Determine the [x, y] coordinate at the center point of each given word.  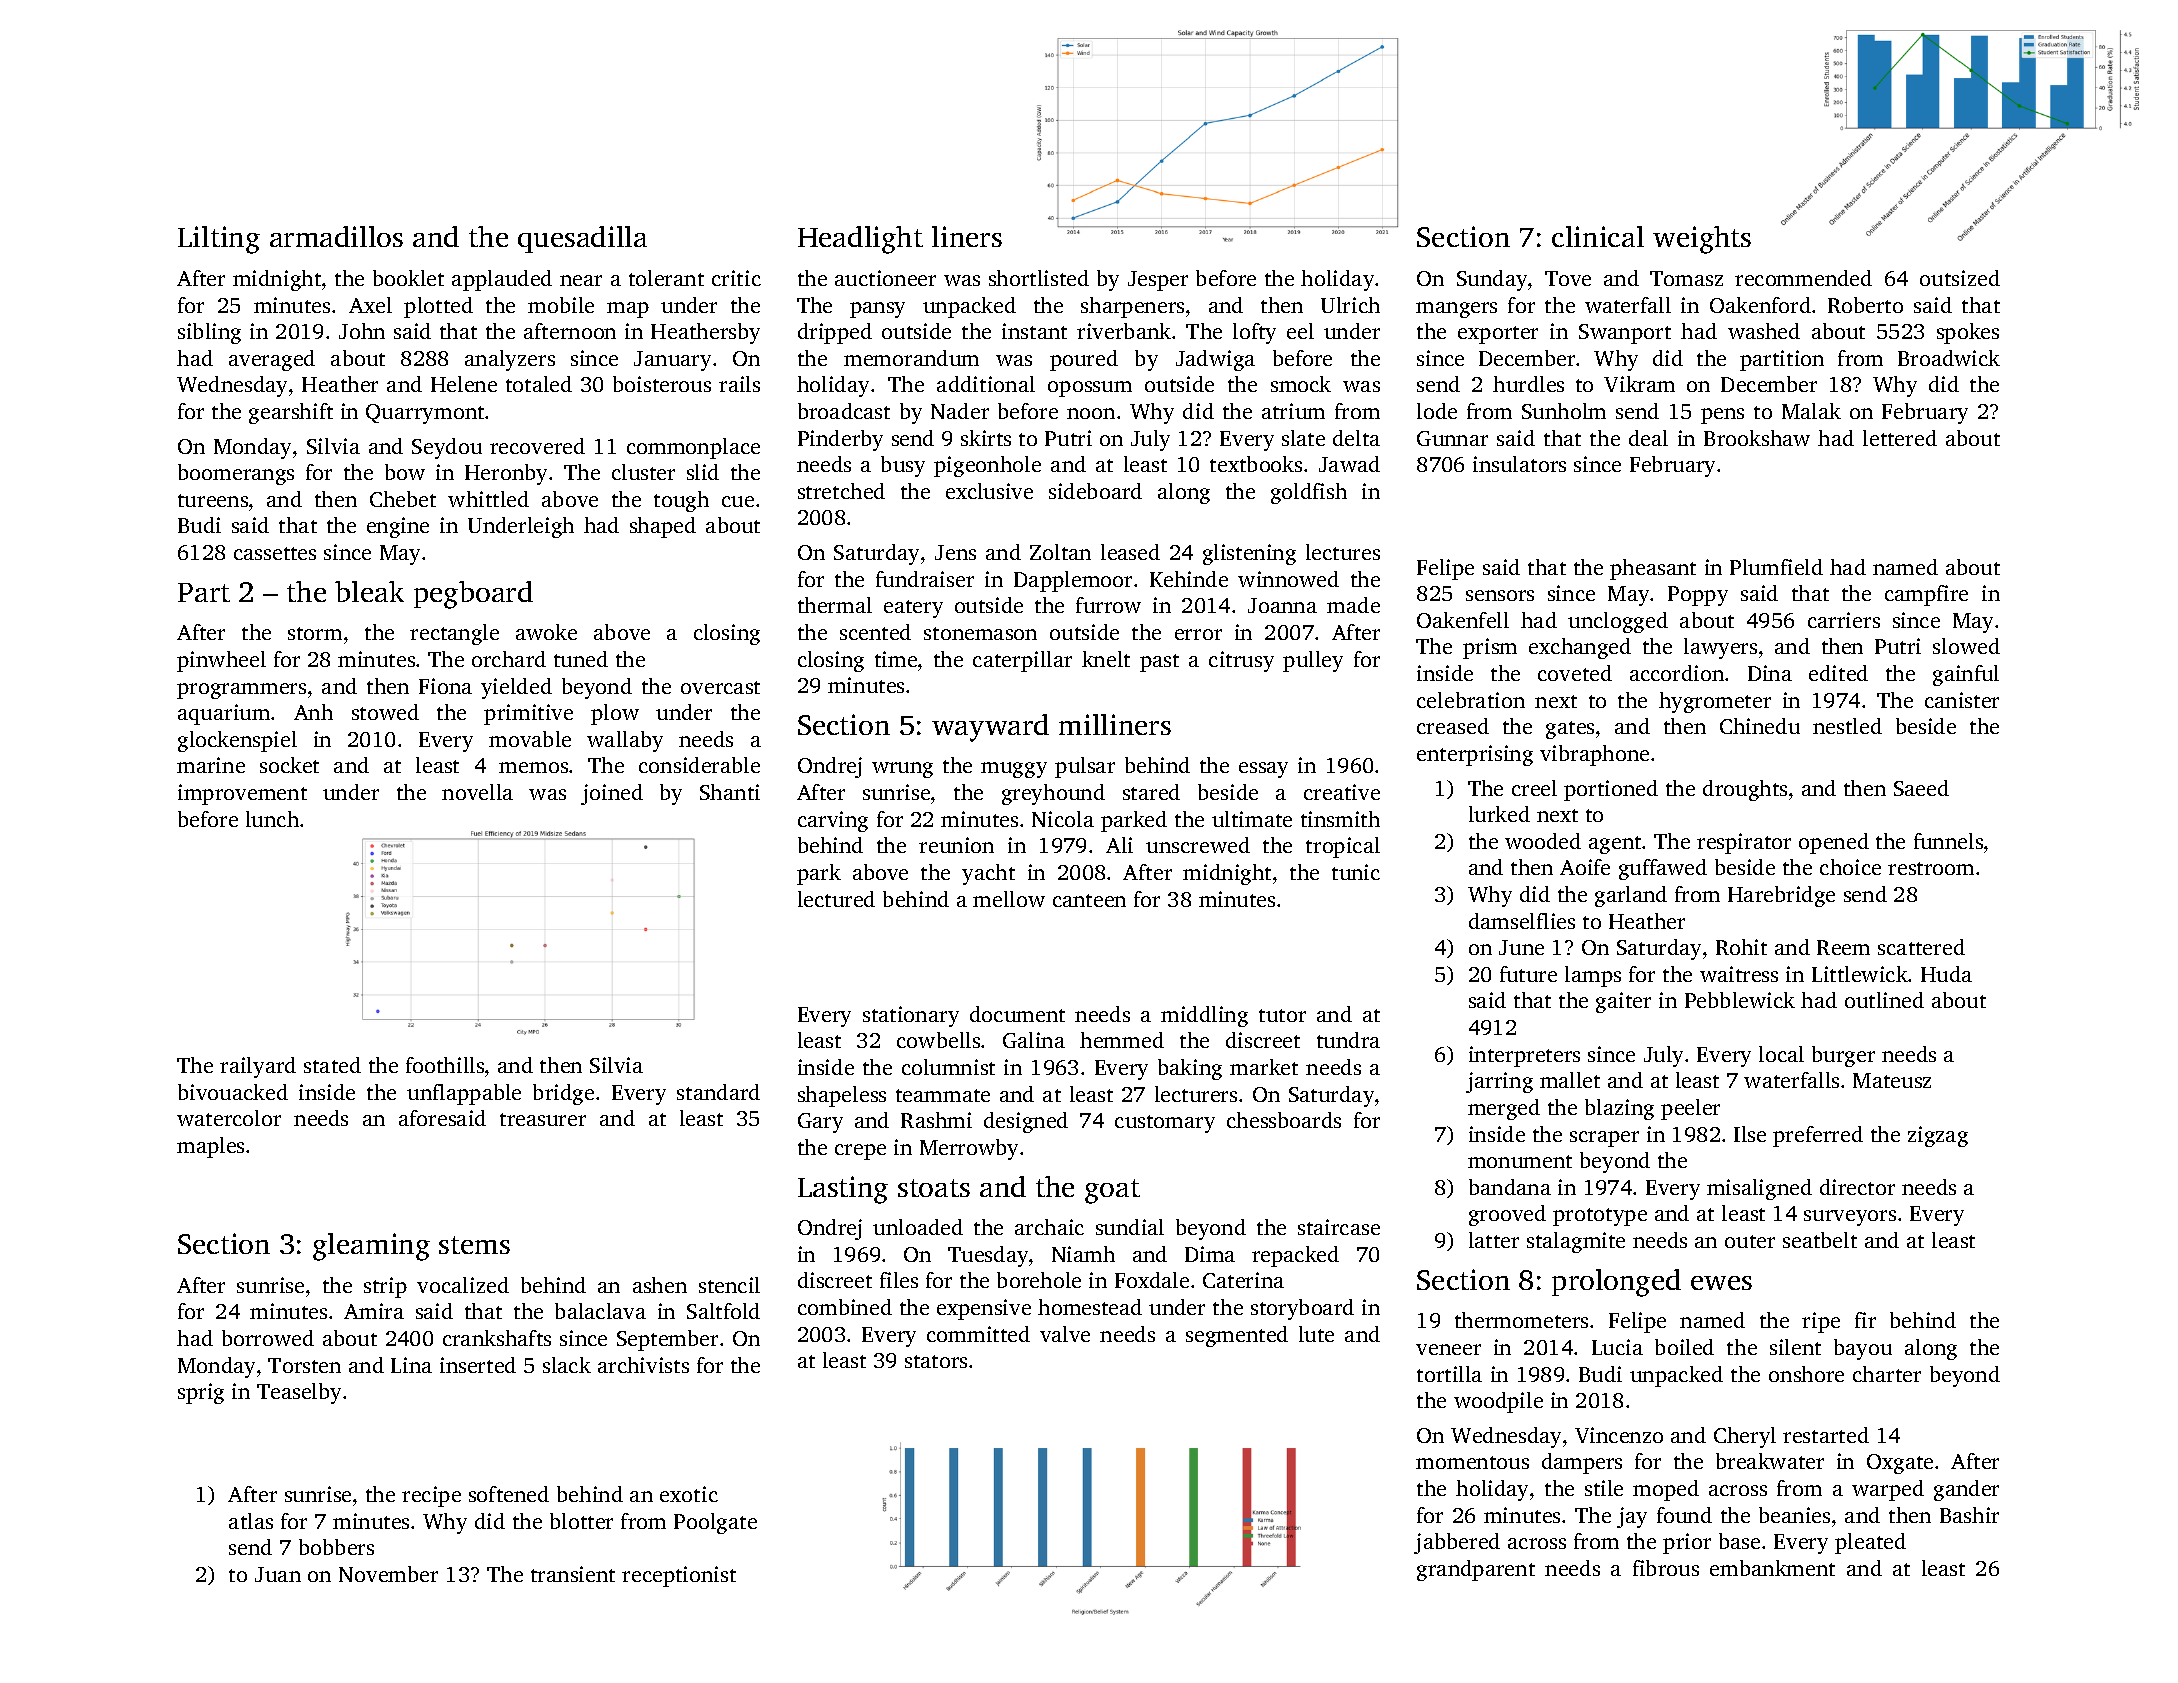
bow [405, 472]
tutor [1282, 1015]
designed [1026, 1122]
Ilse [1750, 1134]
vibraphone [1594, 755]
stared [1151, 792]
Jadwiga [1215, 360]
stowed [385, 712]
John [362, 331]
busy [903, 466]
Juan [278, 1574]
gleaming [371, 1247]
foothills [445, 1065]
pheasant [1653, 569]
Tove [1568, 278]
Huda [1946, 974]
